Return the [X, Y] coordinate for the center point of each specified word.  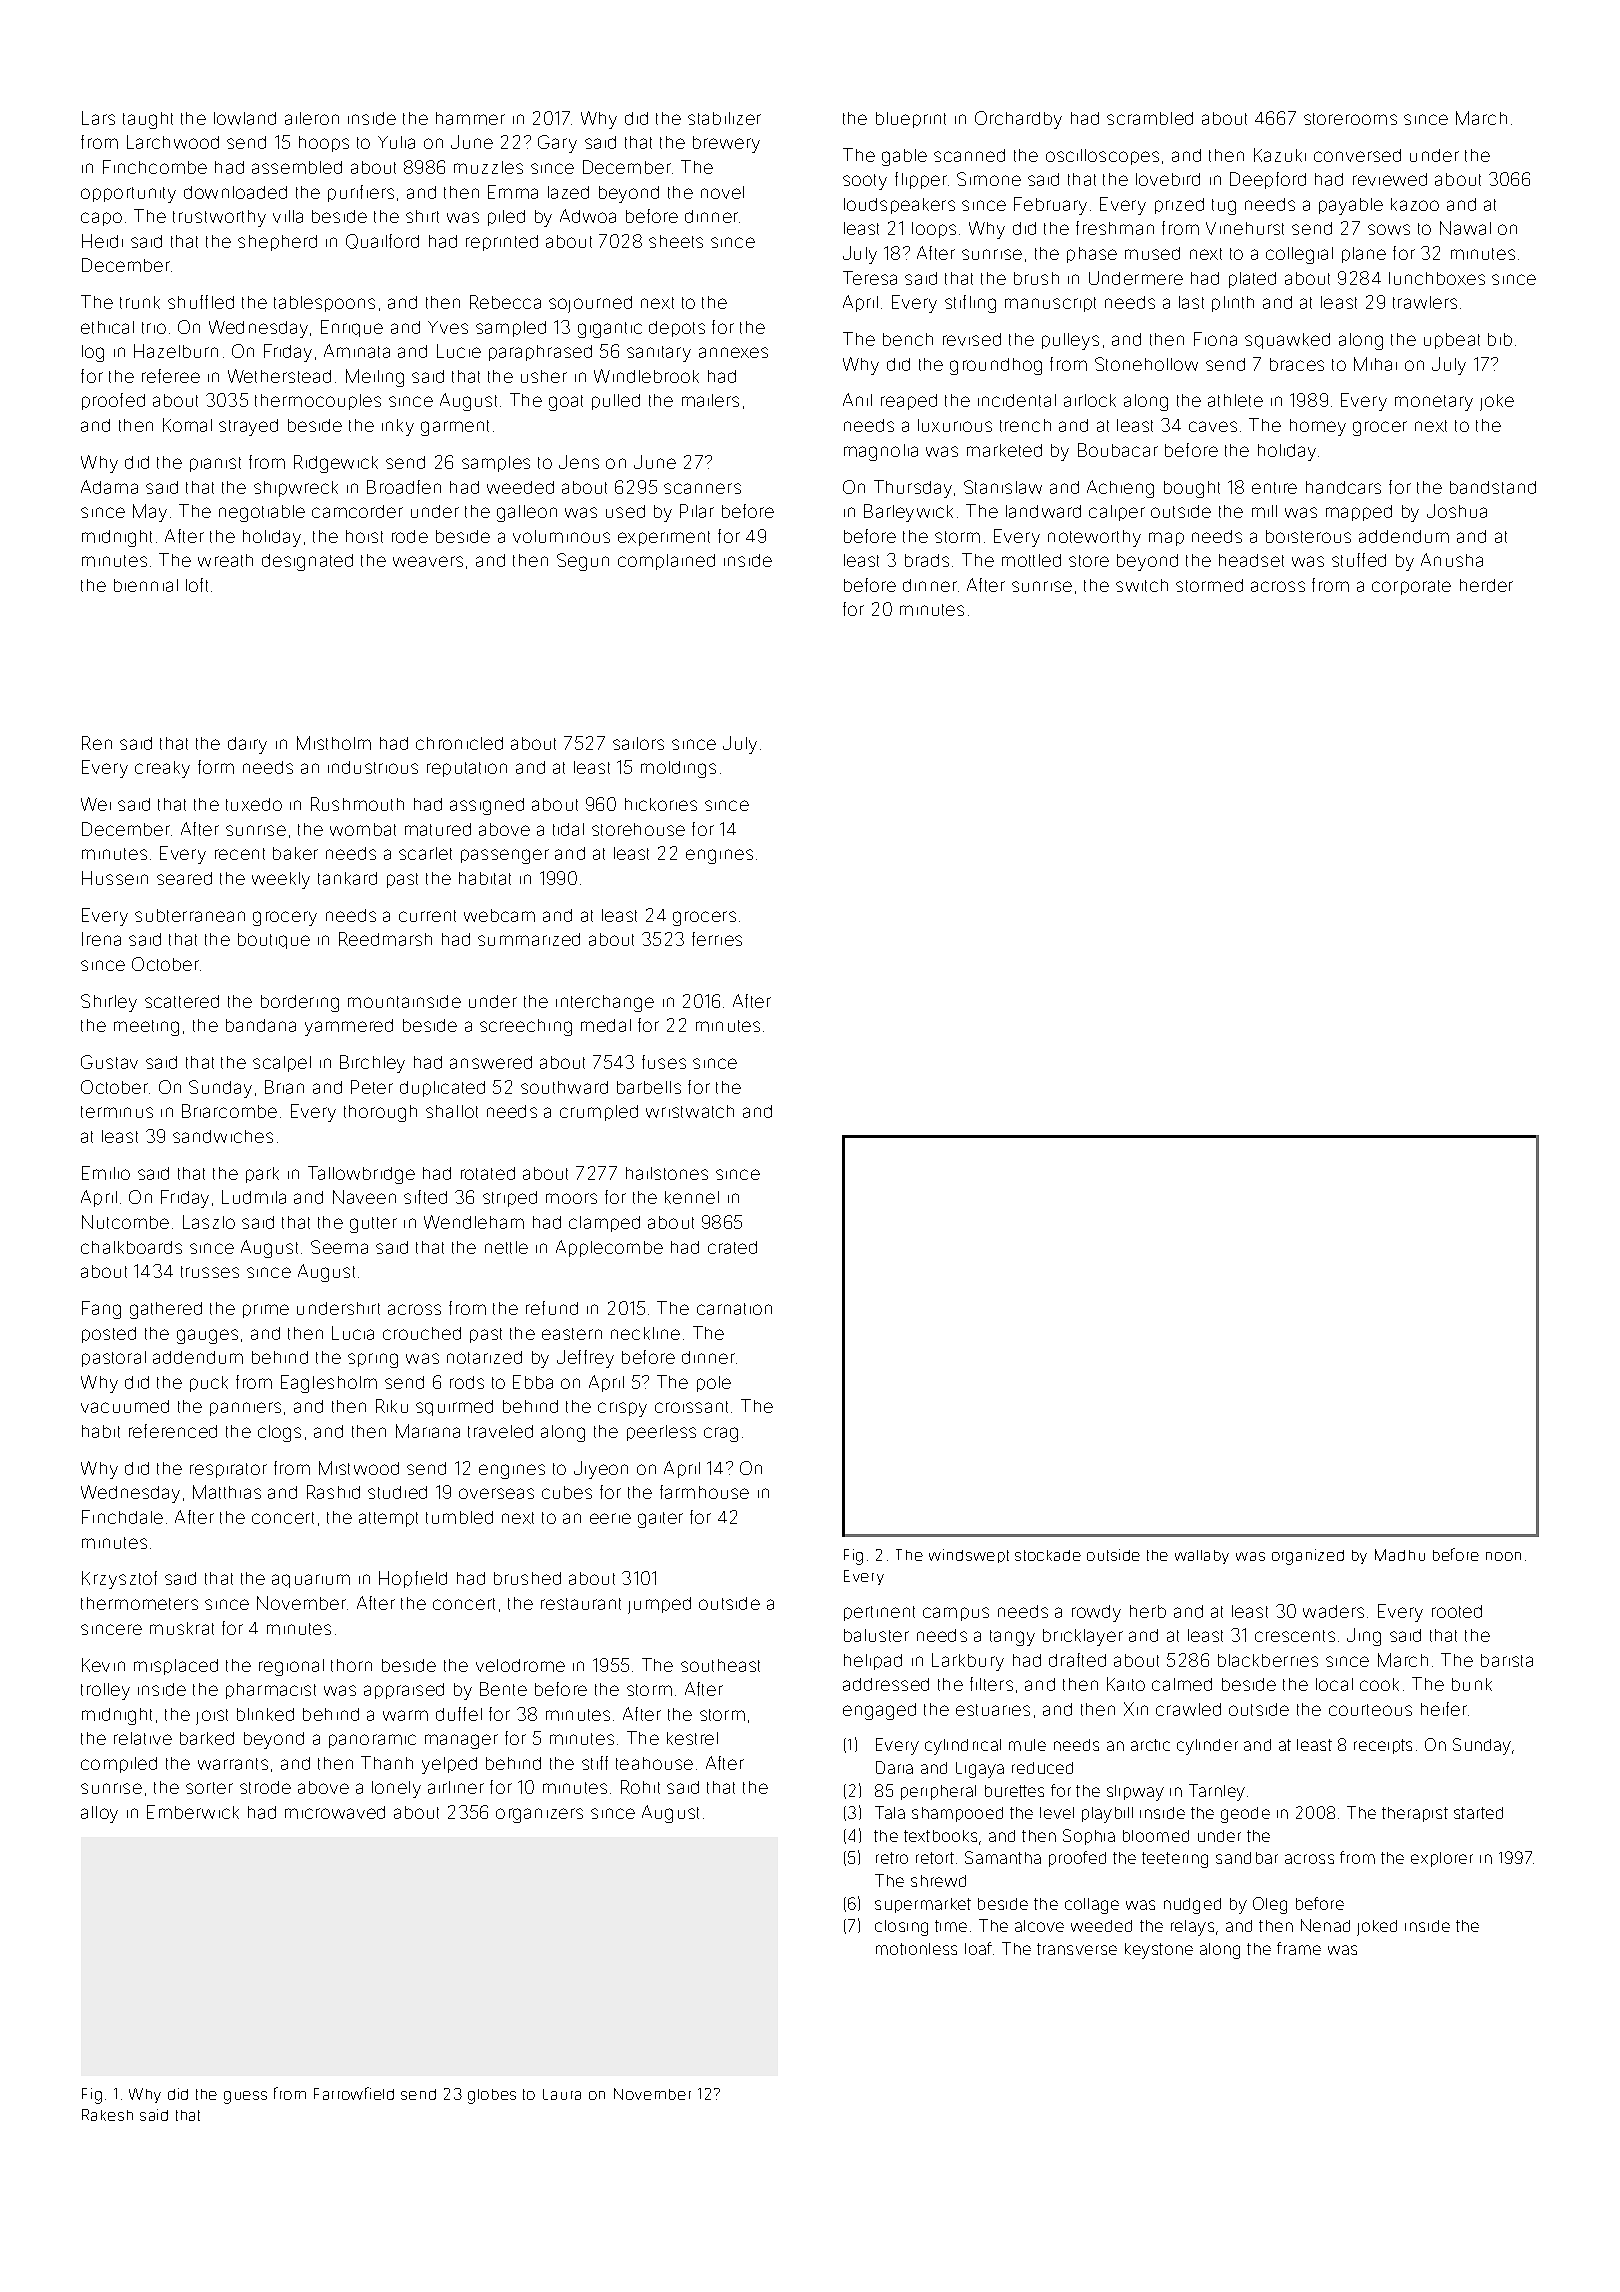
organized [1308, 1557]
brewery [726, 144]
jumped [659, 1605]
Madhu [1400, 1555]
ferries [717, 939]
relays [1192, 1928]
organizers [539, 1815]
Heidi [102, 241]
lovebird [1168, 179]
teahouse [654, 1763]
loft [197, 585]
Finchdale [122, 1517]
